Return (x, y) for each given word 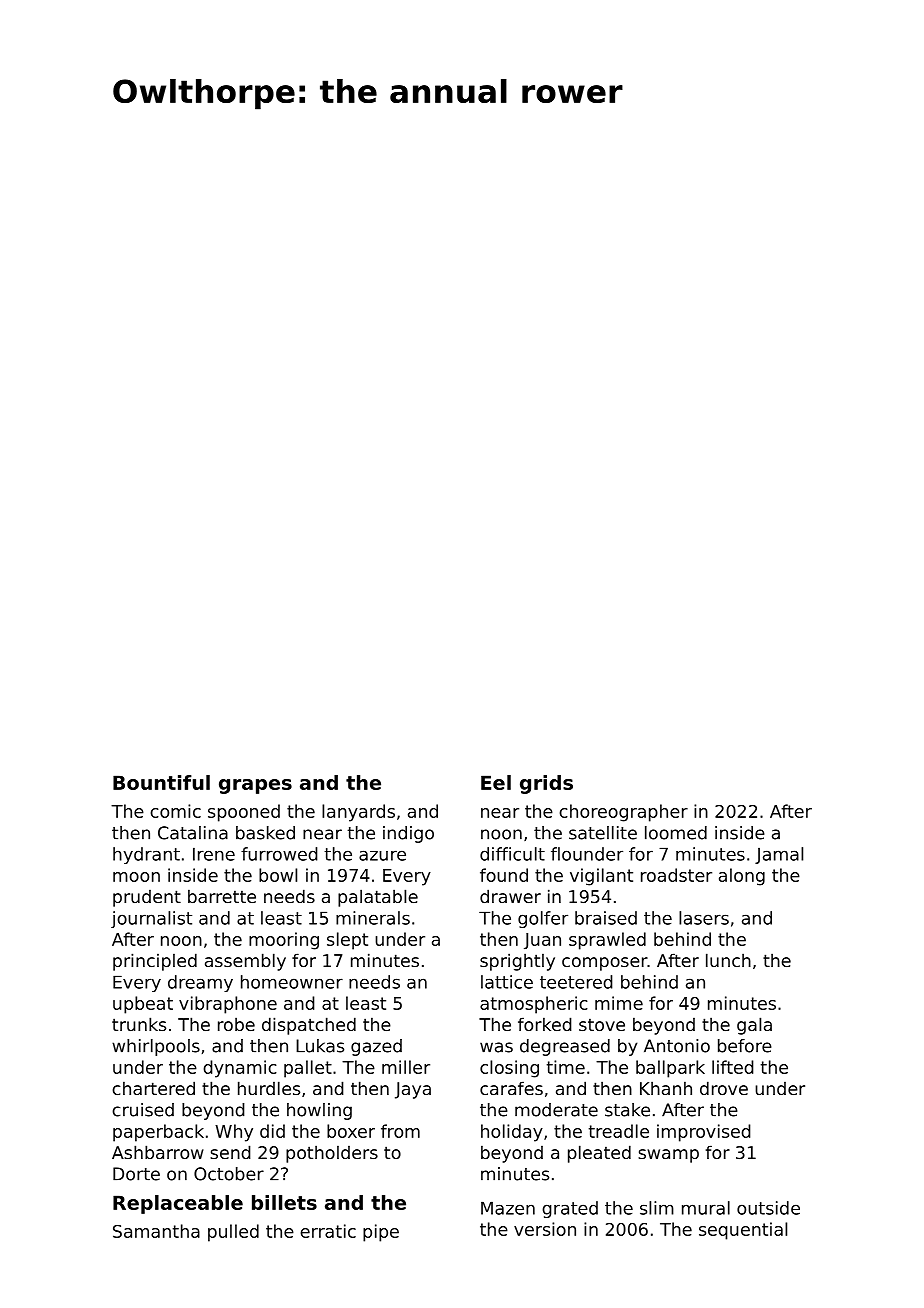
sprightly (517, 962)
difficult (512, 854)
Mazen (508, 1208)
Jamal (779, 855)
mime (619, 1003)
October (229, 1174)
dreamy (200, 983)
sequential (743, 1231)
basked (265, 833)
